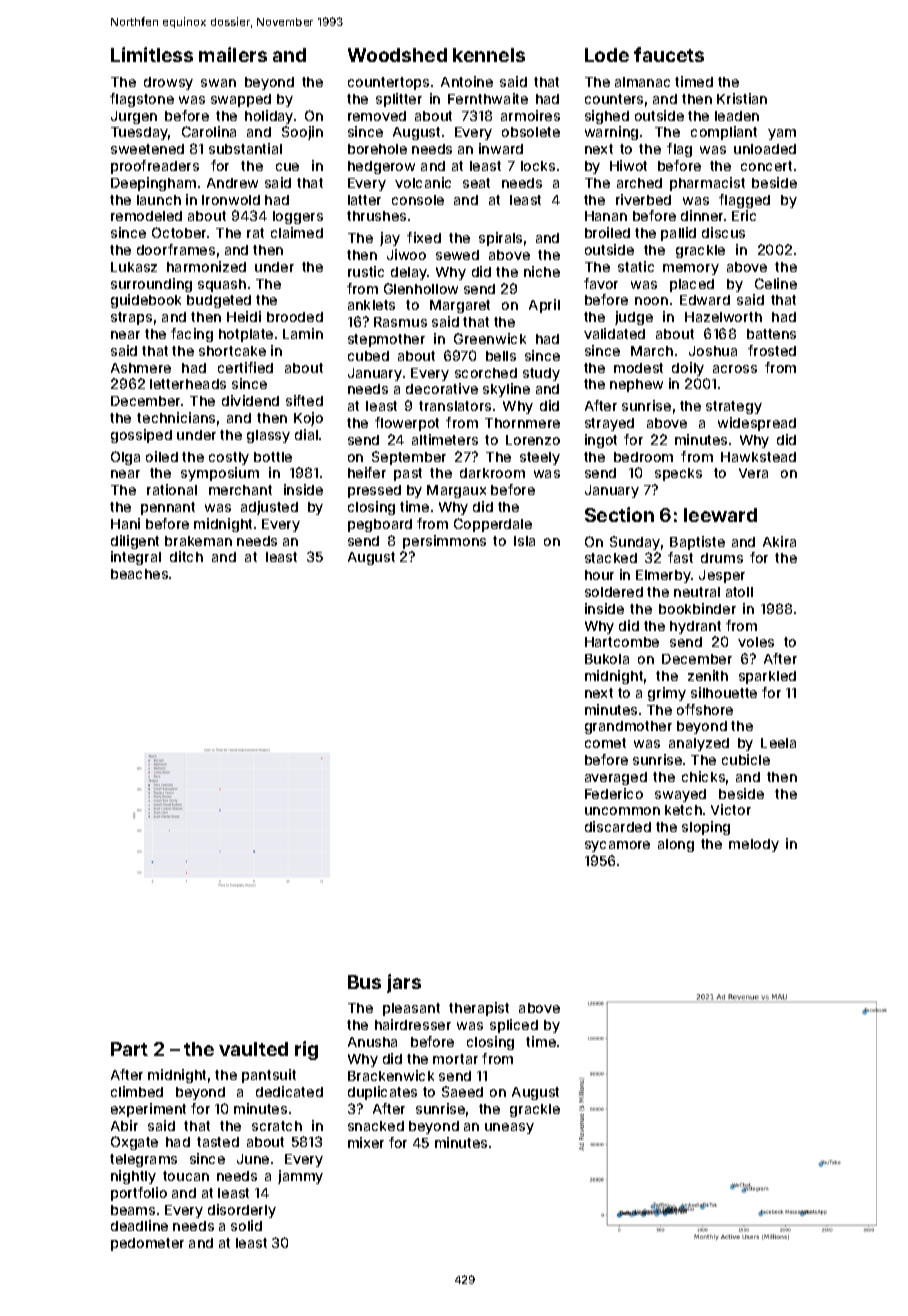 This screenshot has height=1316, width=908. What do you see at coordinates (269, 508) in the screenshot?
I see `adjusted` at bounding box center [269, 508].
